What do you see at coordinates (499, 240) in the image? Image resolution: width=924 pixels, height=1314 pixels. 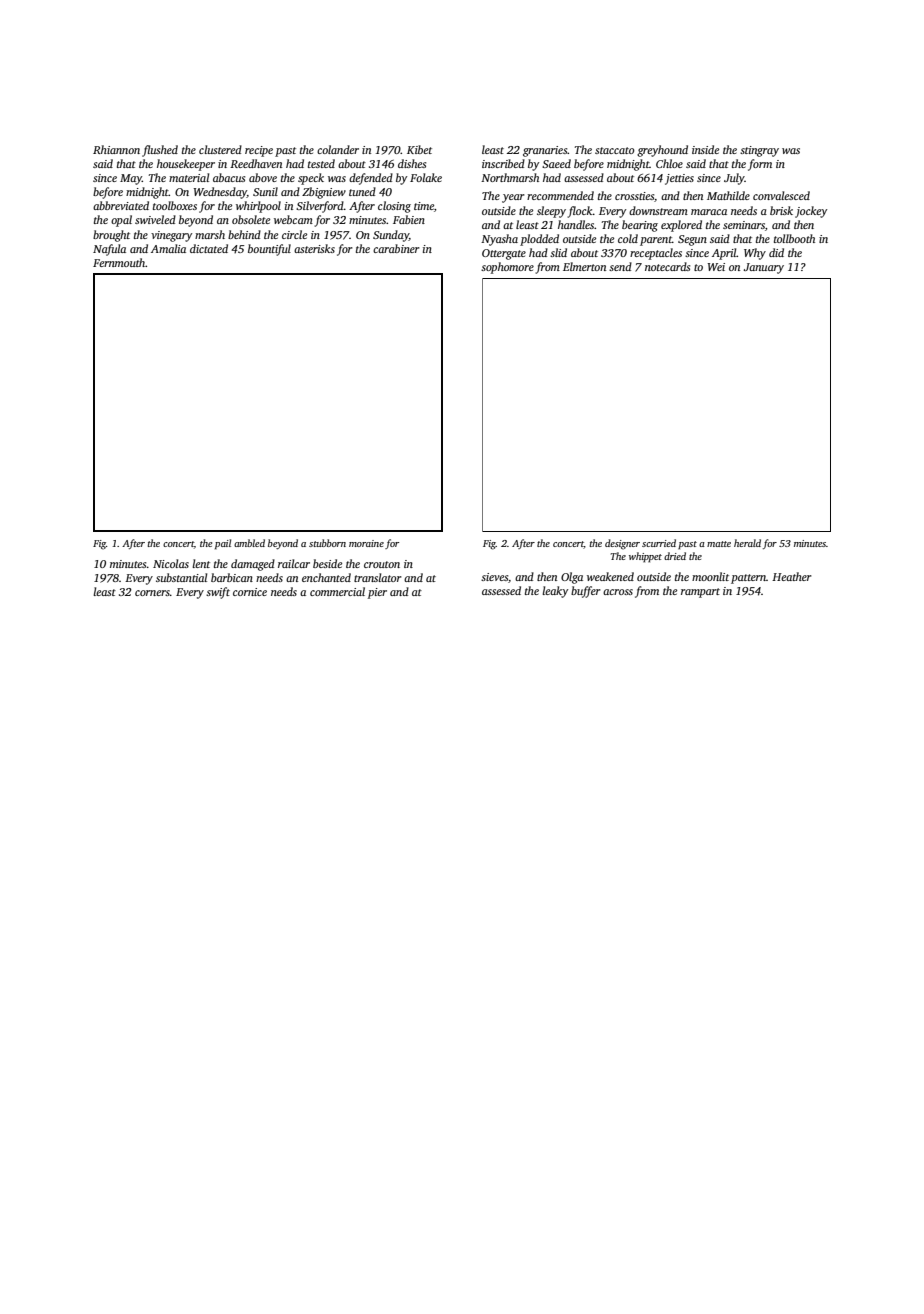 I see `Nyasha` at bounding box center [499, 240].
